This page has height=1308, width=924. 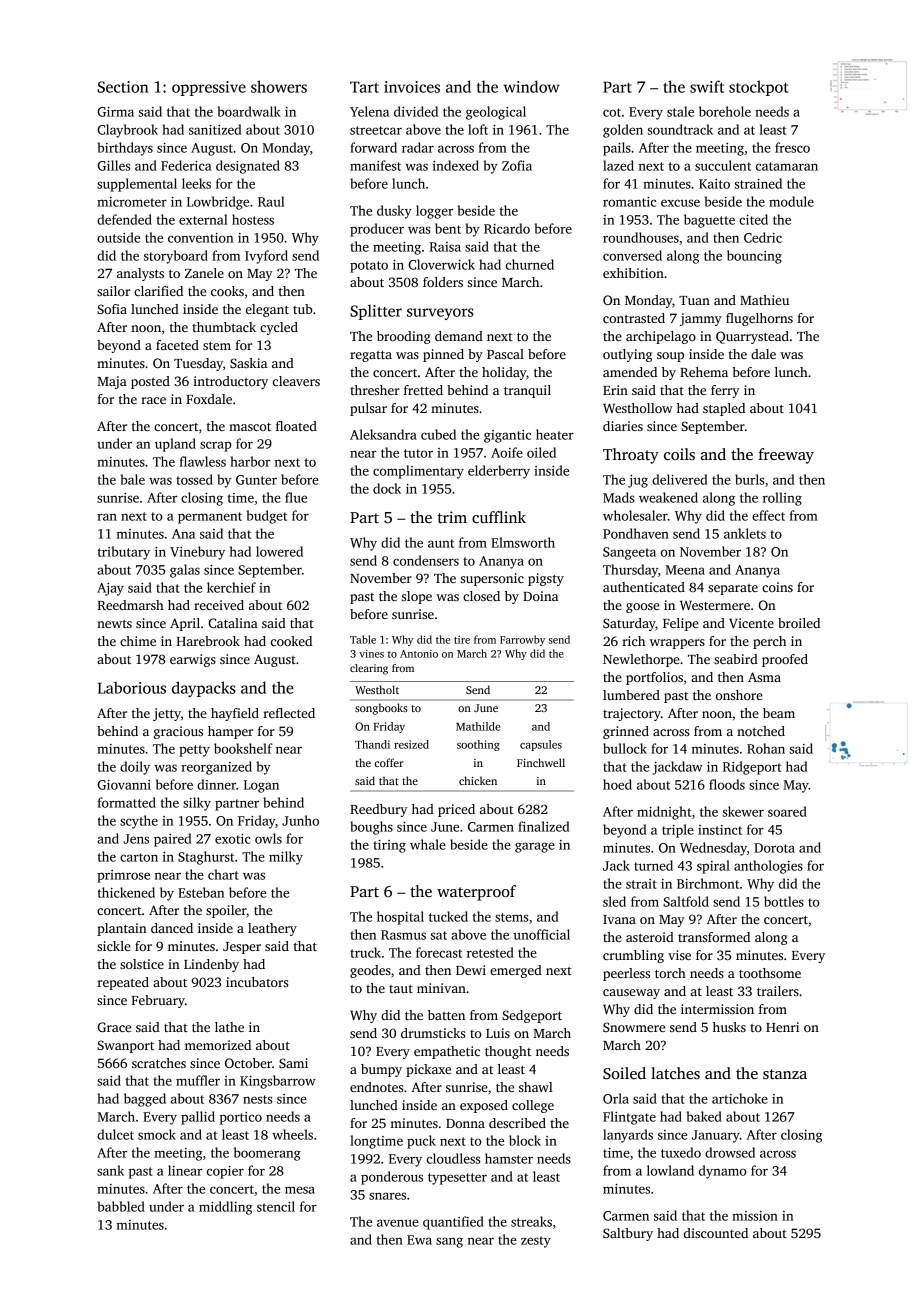 What do you see at coordinates (197, 553) in the page?
I see `Vinebury` at bounding box center [197, 553].
